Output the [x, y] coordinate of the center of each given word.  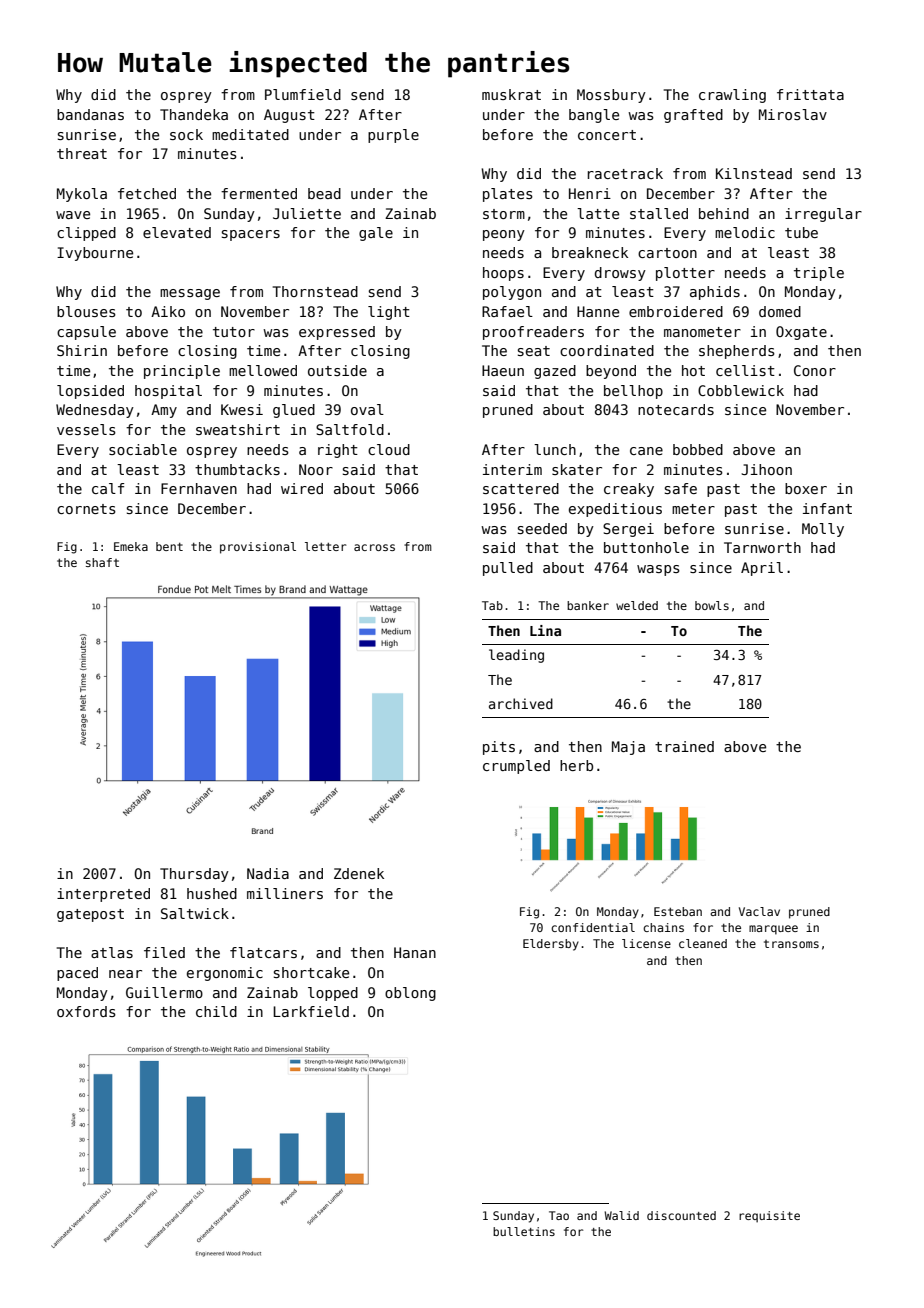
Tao [559, 1215]
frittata [810, 94]
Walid [621, 1215]
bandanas [90, 114]
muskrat [511, 94]
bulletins [524, 1231]
